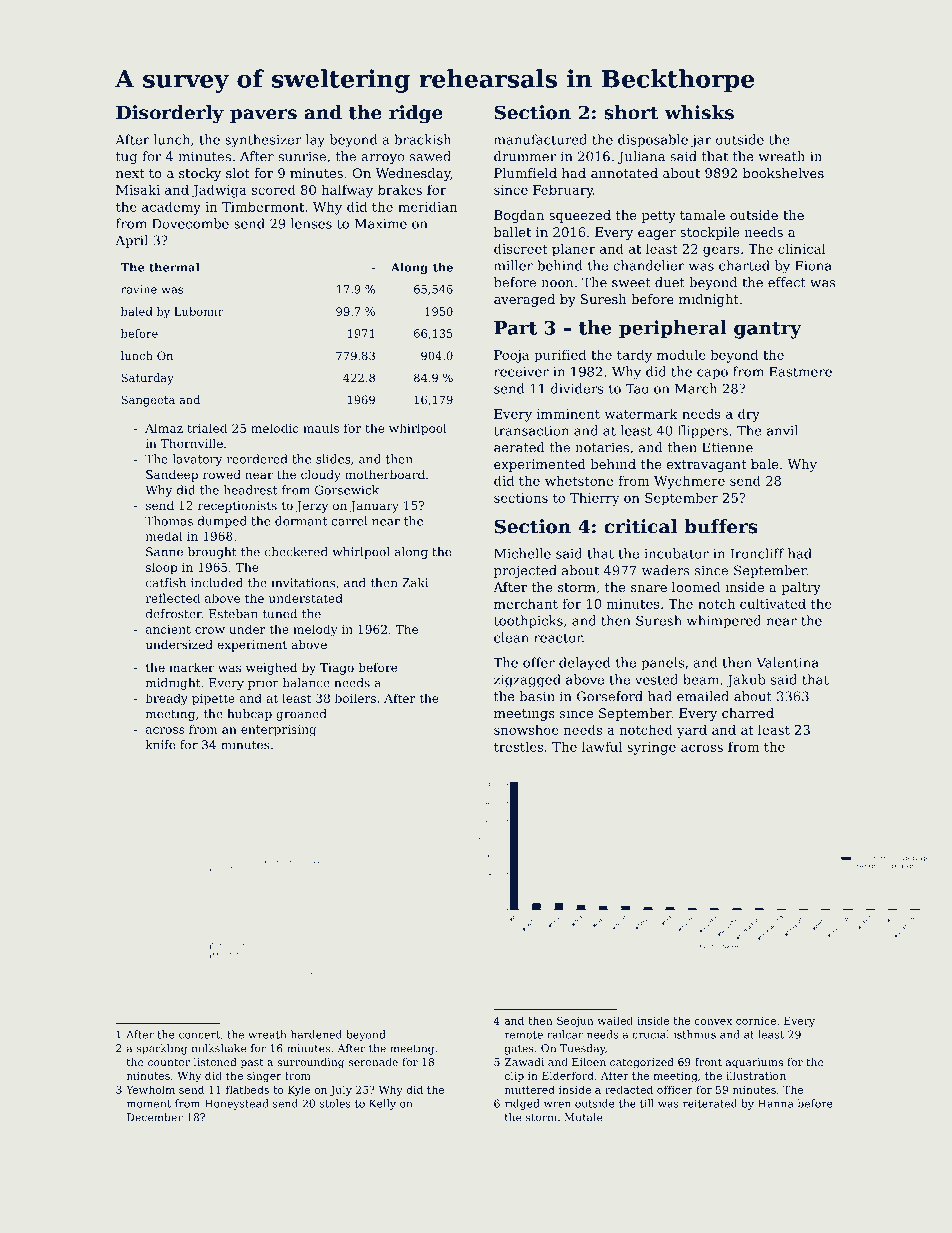  I want to click on whisks, so click(699, 112).
